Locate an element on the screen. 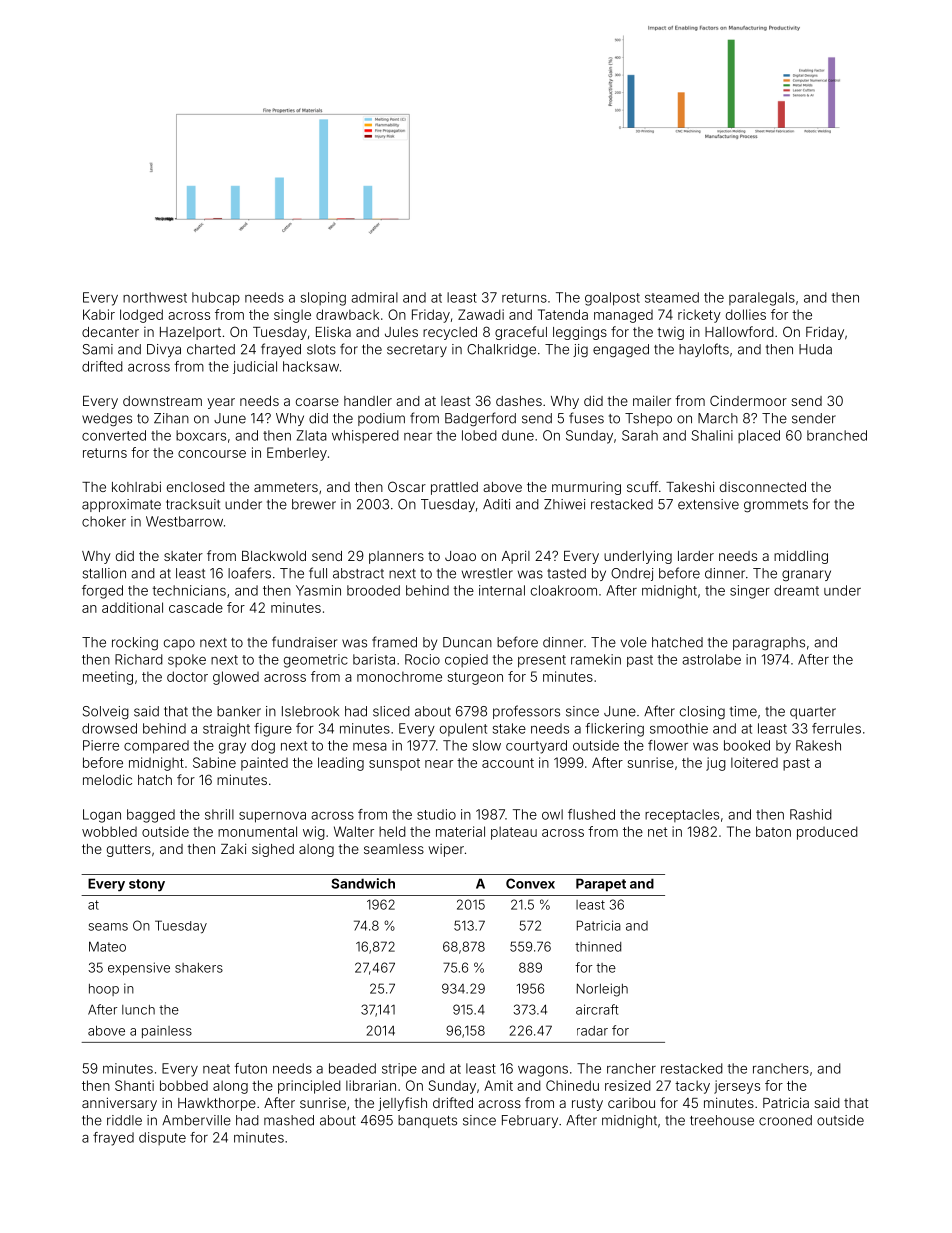  tracksuit is located at coordinates (193, 504).
